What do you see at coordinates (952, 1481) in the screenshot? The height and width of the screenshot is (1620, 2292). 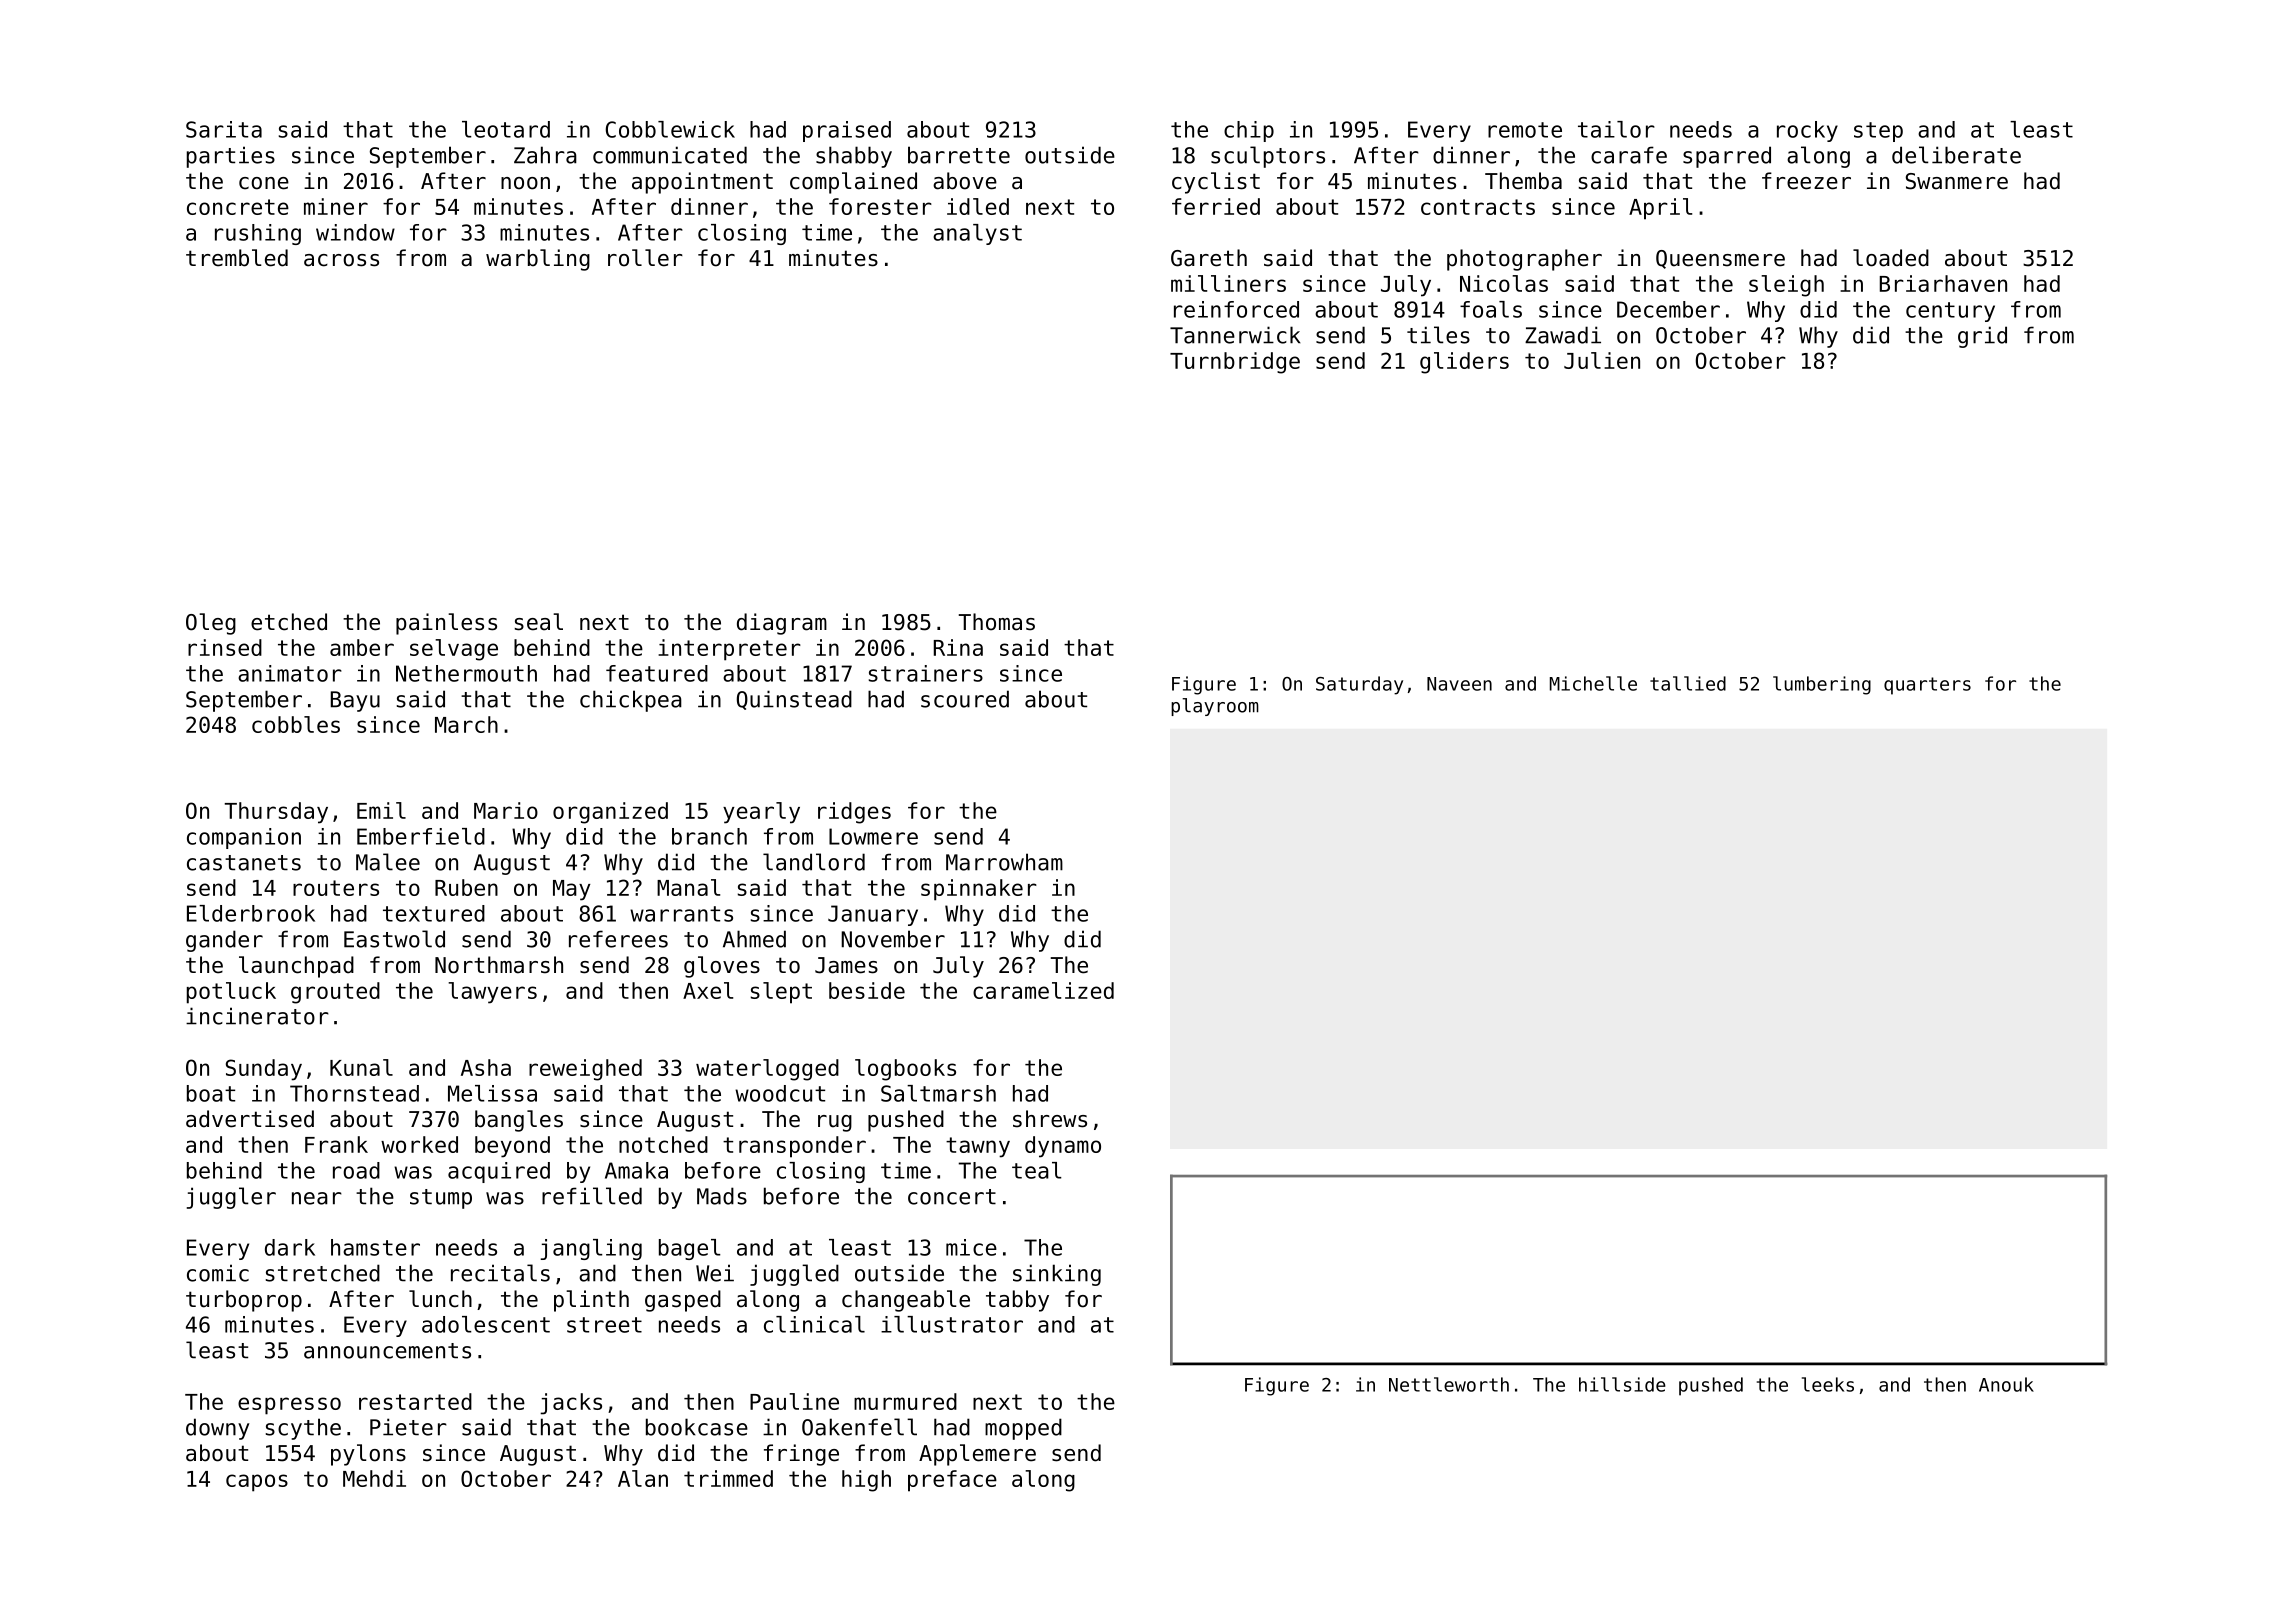 I see `preface` at bounding box center [952, 1481].
